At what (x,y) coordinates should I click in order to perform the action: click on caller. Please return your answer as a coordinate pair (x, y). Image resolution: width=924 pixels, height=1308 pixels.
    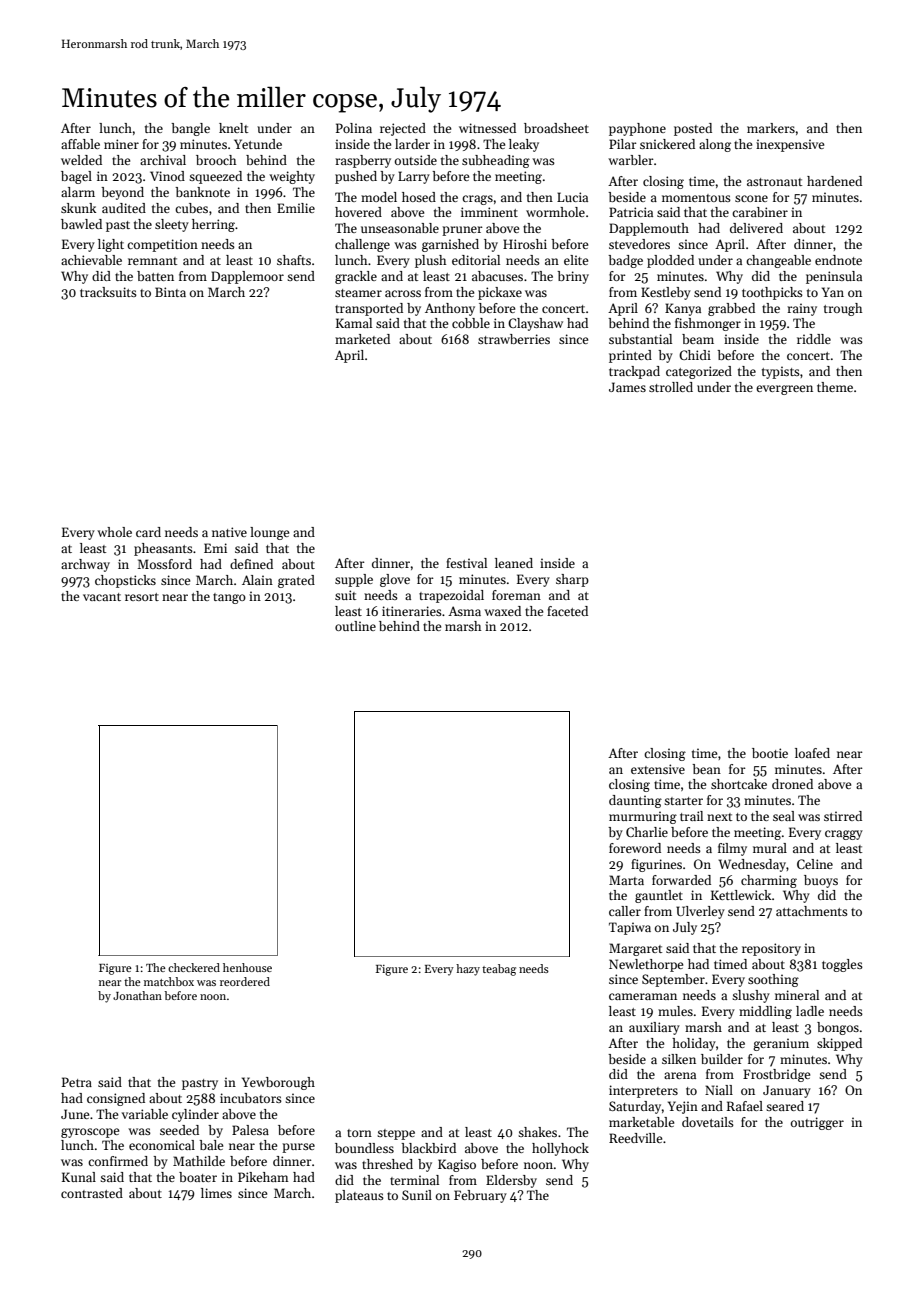
    Looking at the image, I should click on (625, 911).
